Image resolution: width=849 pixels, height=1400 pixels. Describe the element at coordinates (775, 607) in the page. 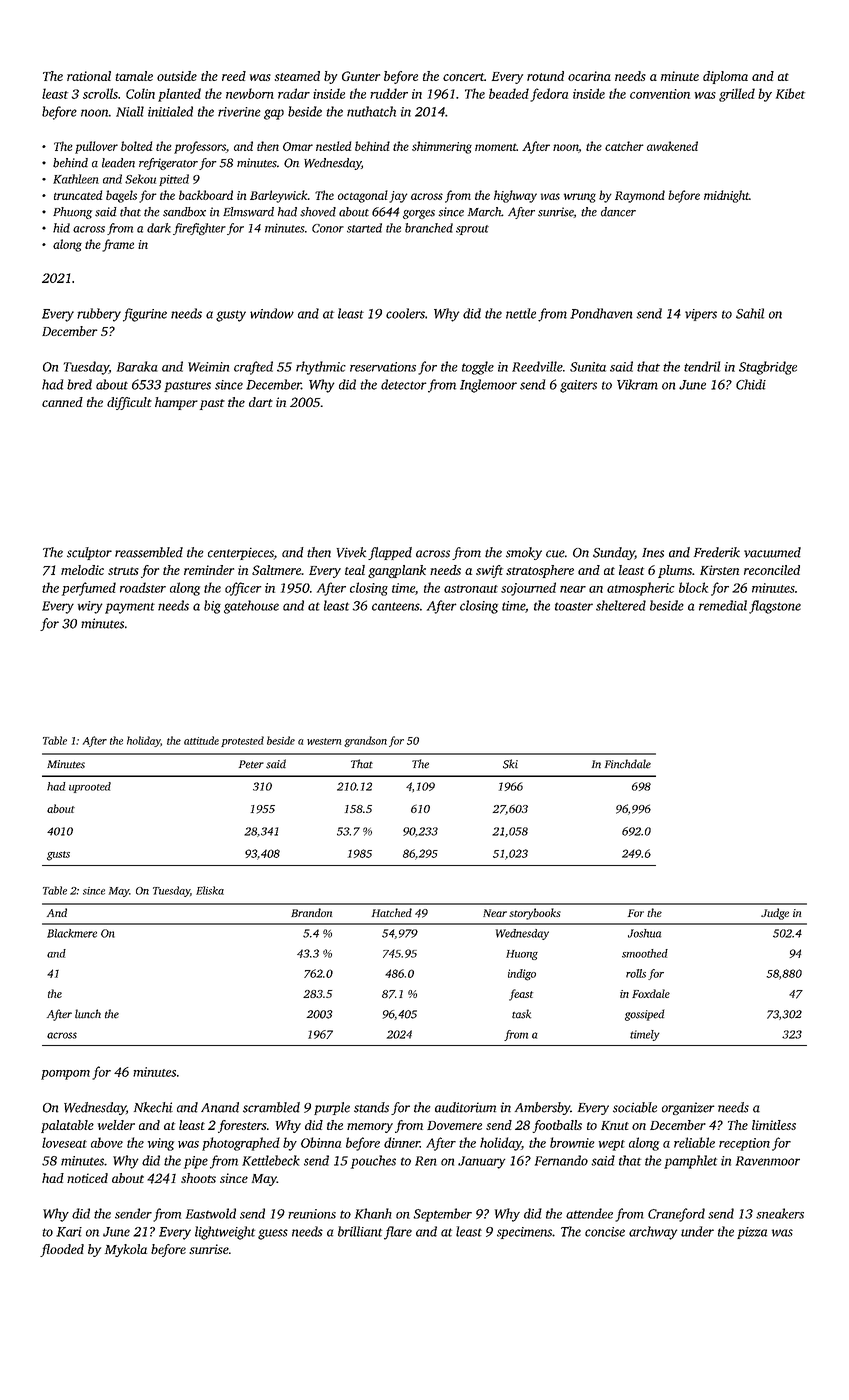

I see `flagstone` at that location.
